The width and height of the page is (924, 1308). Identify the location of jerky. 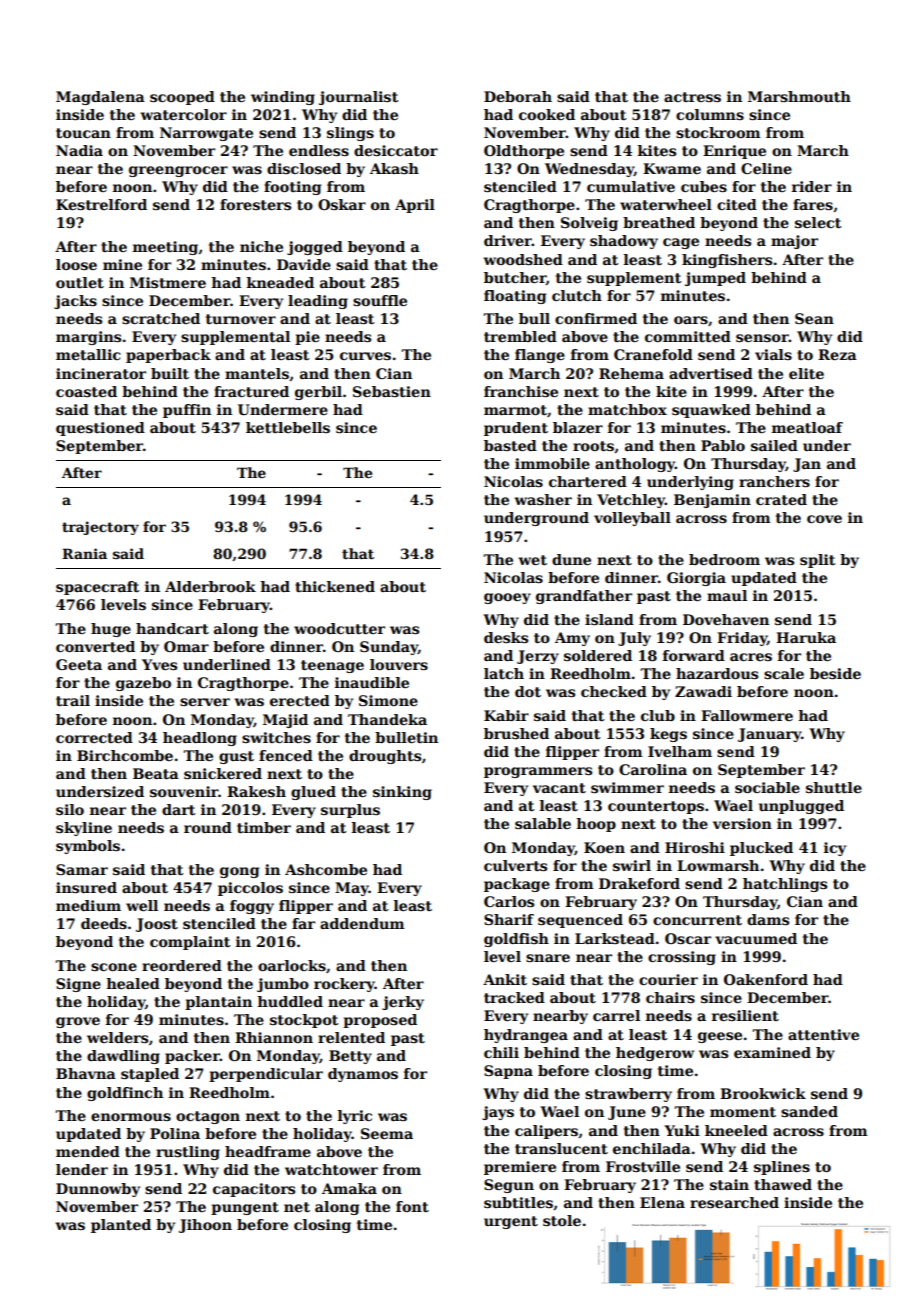
(403, 1003).
